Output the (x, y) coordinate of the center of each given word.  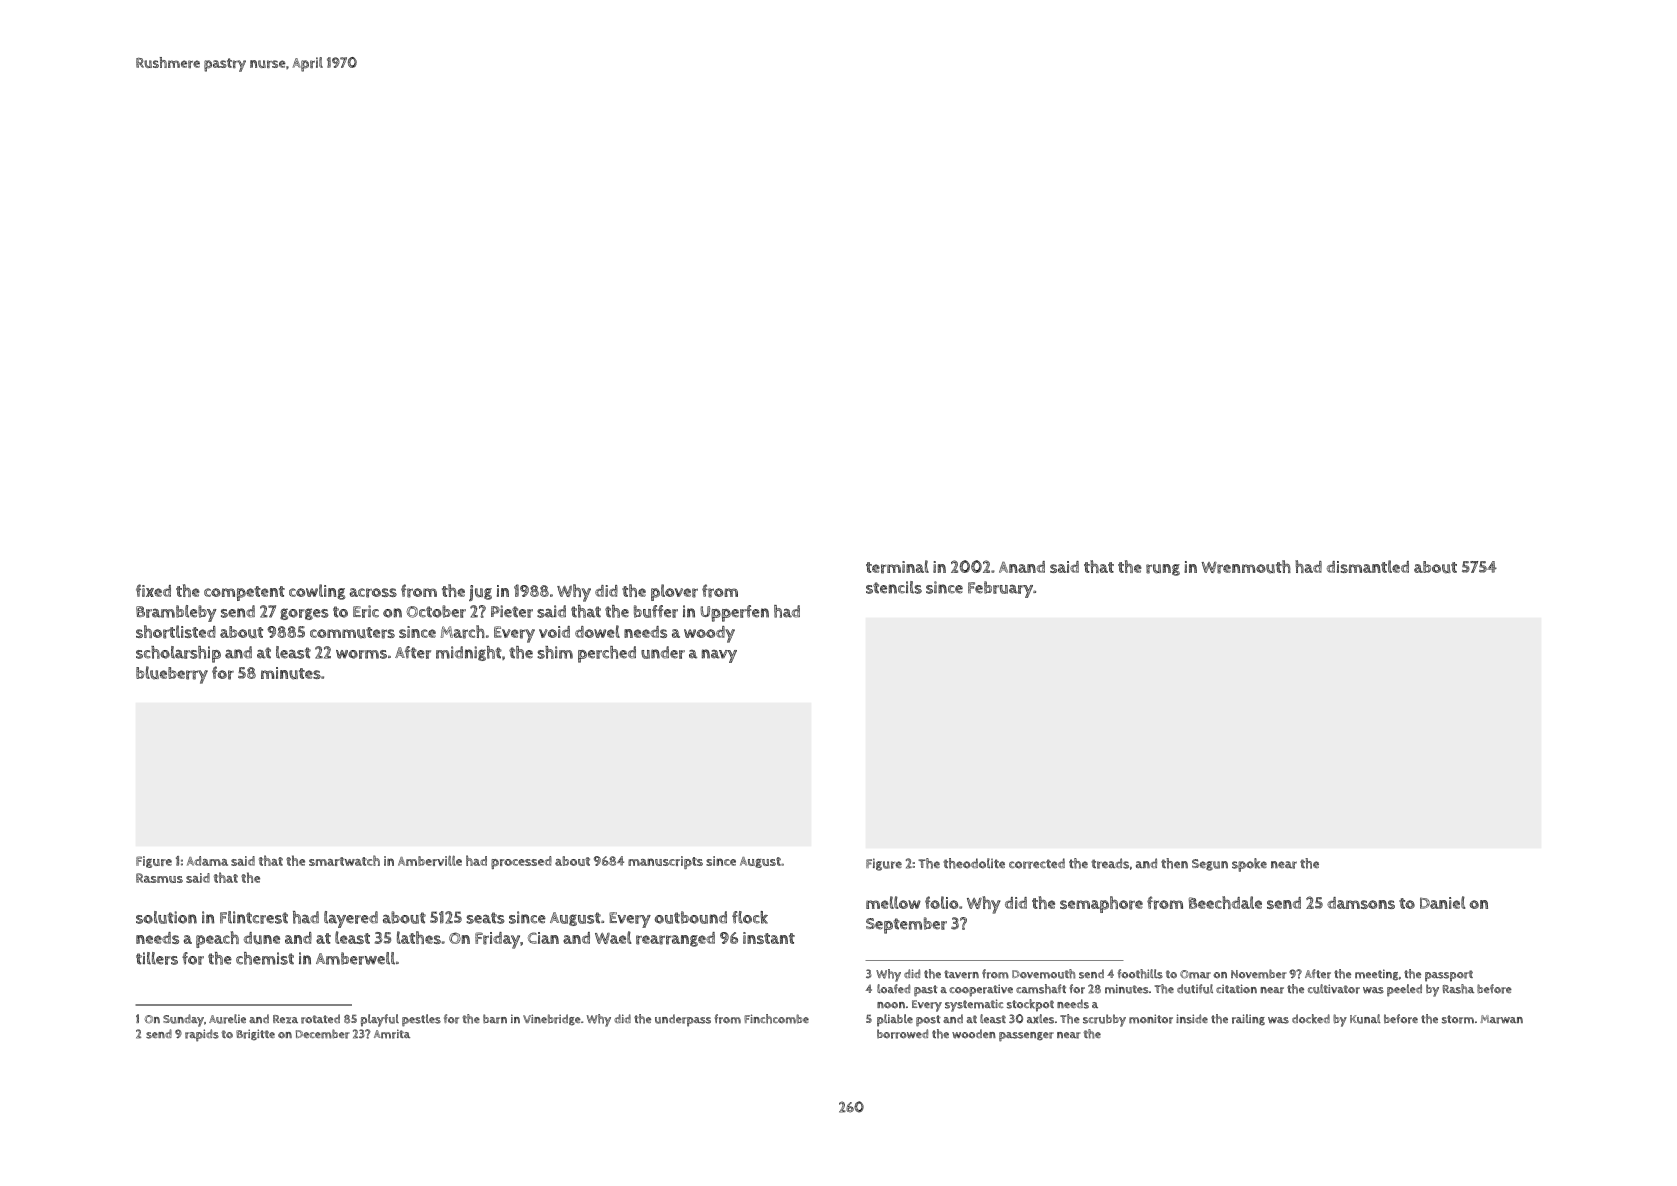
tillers (157, 958)
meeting (1376, 974)
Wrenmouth (1246, 567)
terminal (897, 567)
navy (719, 656)
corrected (1037, 863)
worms (361, 654)
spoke (1249, 865)
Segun (1210, 865)
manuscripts (665, 862)
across (373, 593)
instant (769, 938)
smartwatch (344, 860)
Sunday (183, 1020)
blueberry (172, 675)
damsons (1361, 903)
